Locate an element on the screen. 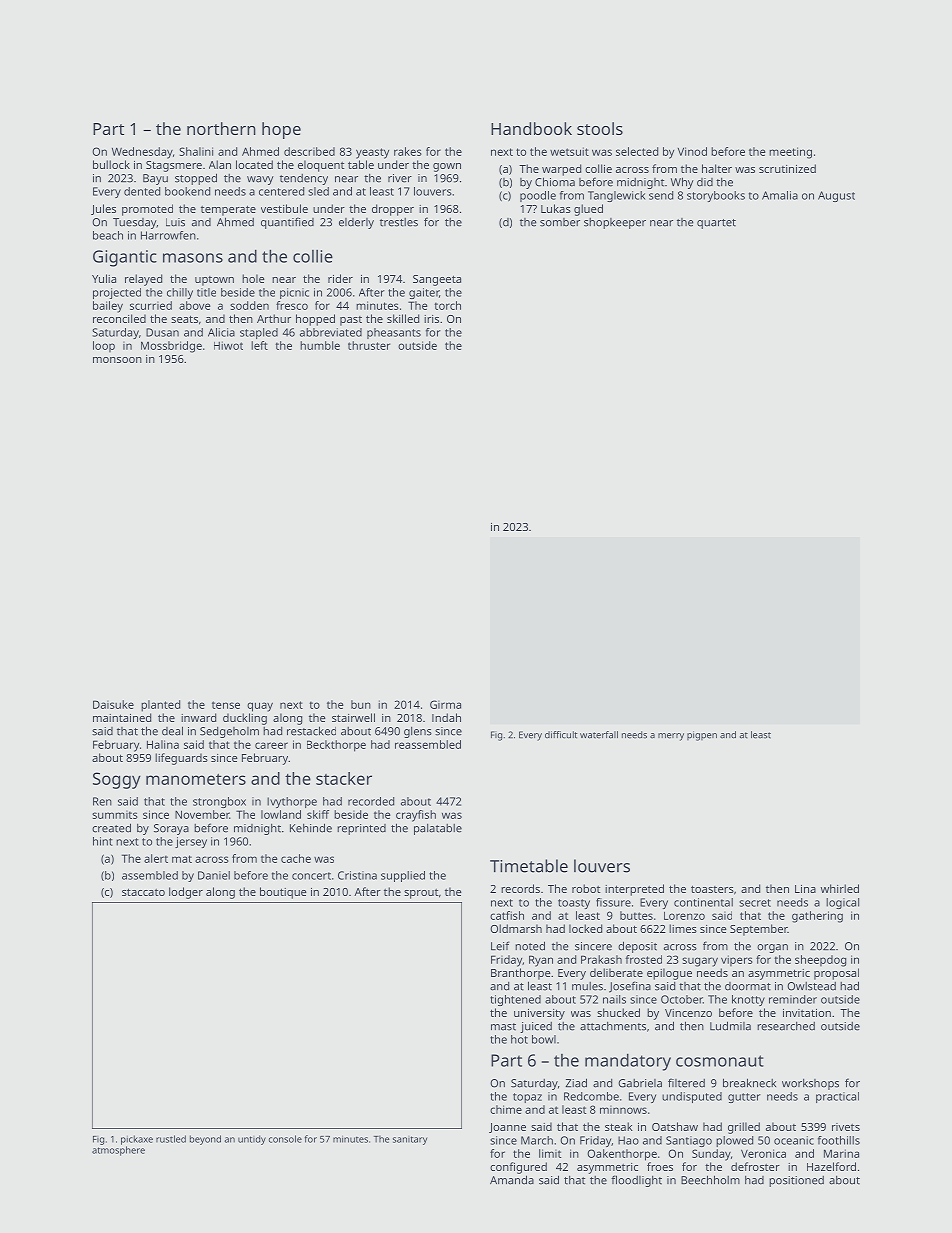 The width and height of the screenshot is (952, 1233). waterfall is located at coordinates (599, 735).
